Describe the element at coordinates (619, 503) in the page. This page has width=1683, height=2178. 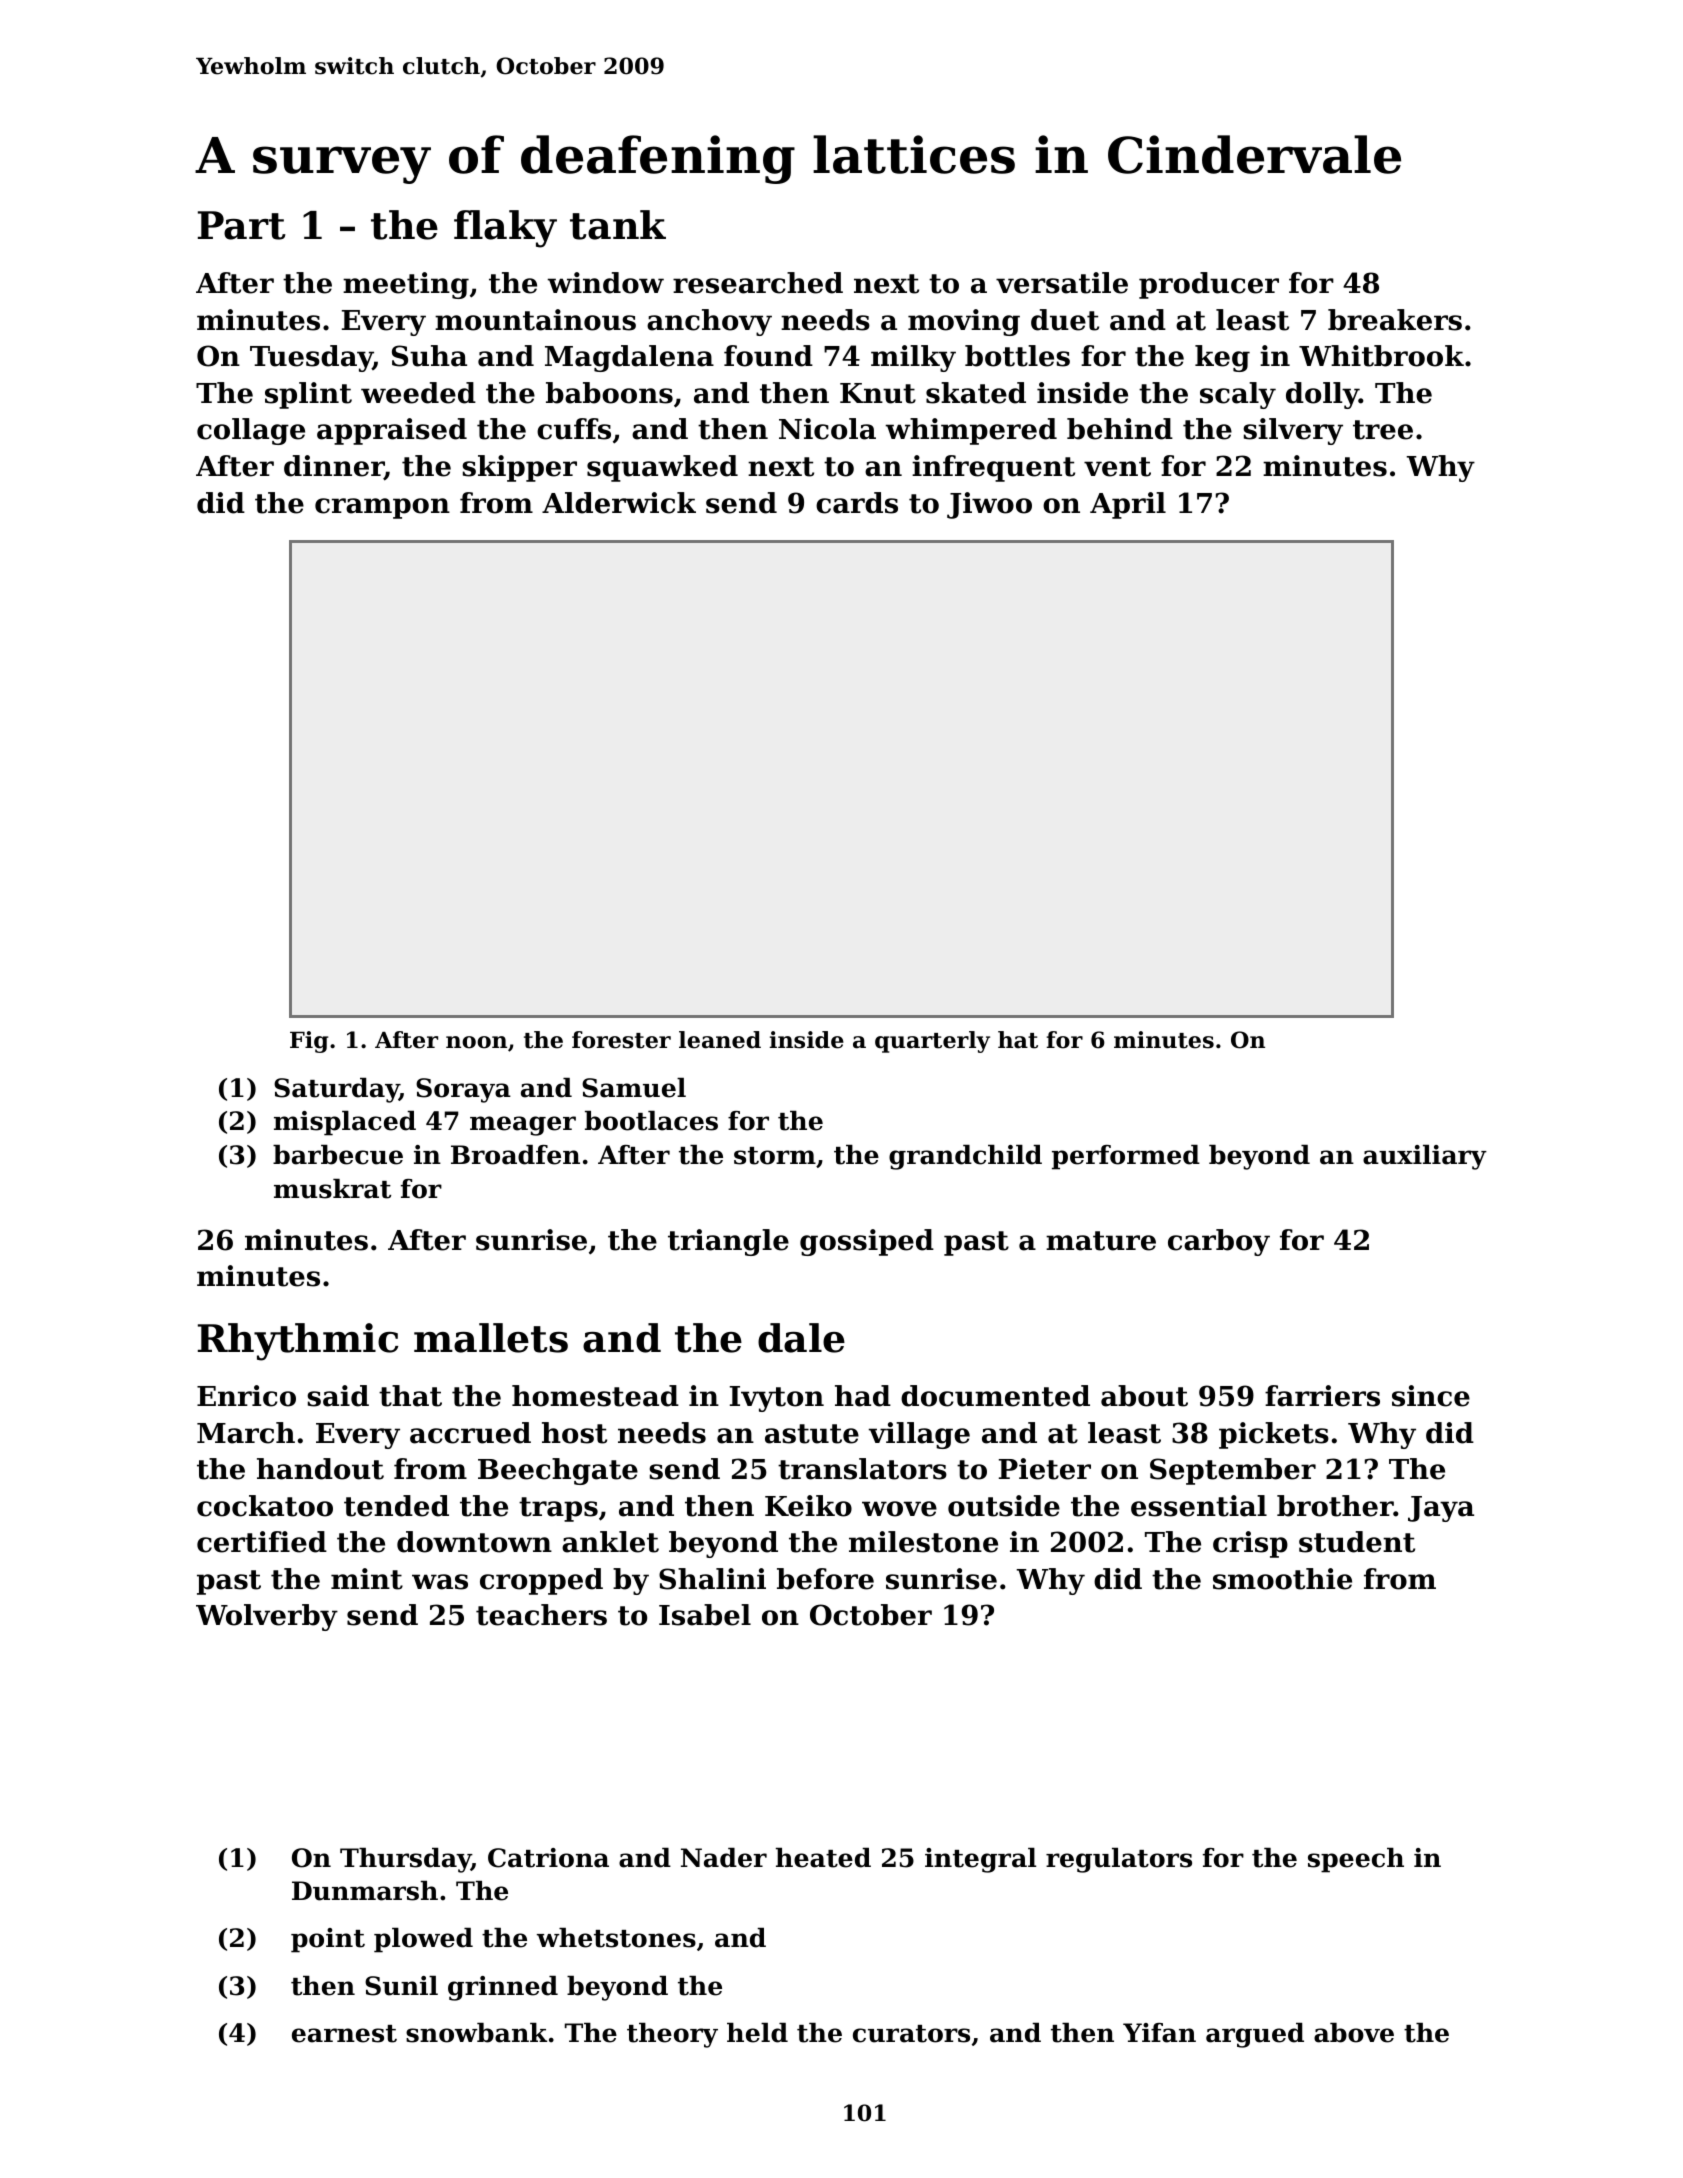
I see `Alderwick` at that location.
